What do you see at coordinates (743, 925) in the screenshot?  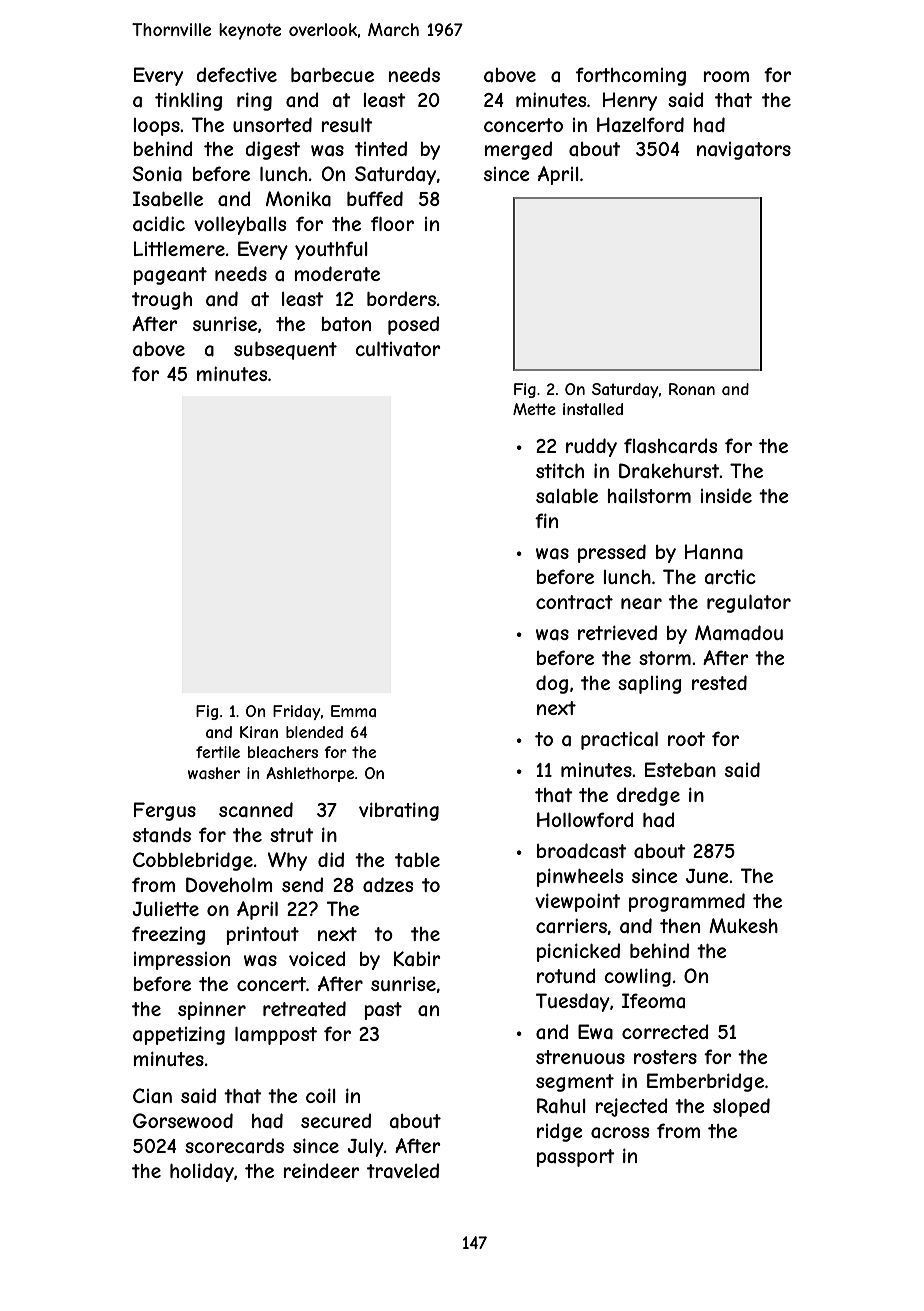 I see `Mukesh` at bounding box center [743, 925].
